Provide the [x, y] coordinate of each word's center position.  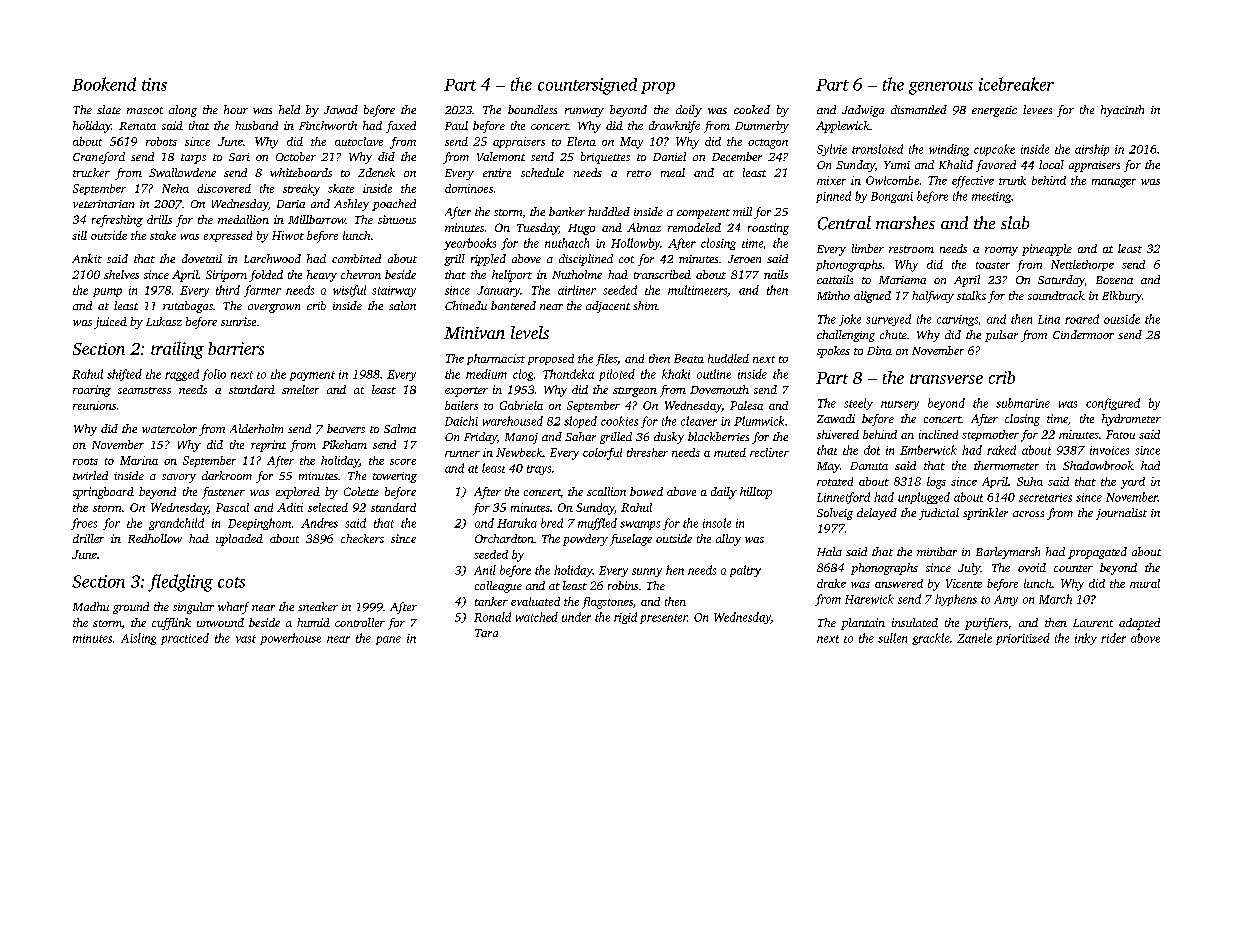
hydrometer [1131, 420]
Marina [139, 460]
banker [567, 211]
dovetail [202, 258]
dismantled [919, 109]
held [289, 109]
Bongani [892, 197]
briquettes [605, 158]
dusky [669, 438]
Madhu [91, 606]
